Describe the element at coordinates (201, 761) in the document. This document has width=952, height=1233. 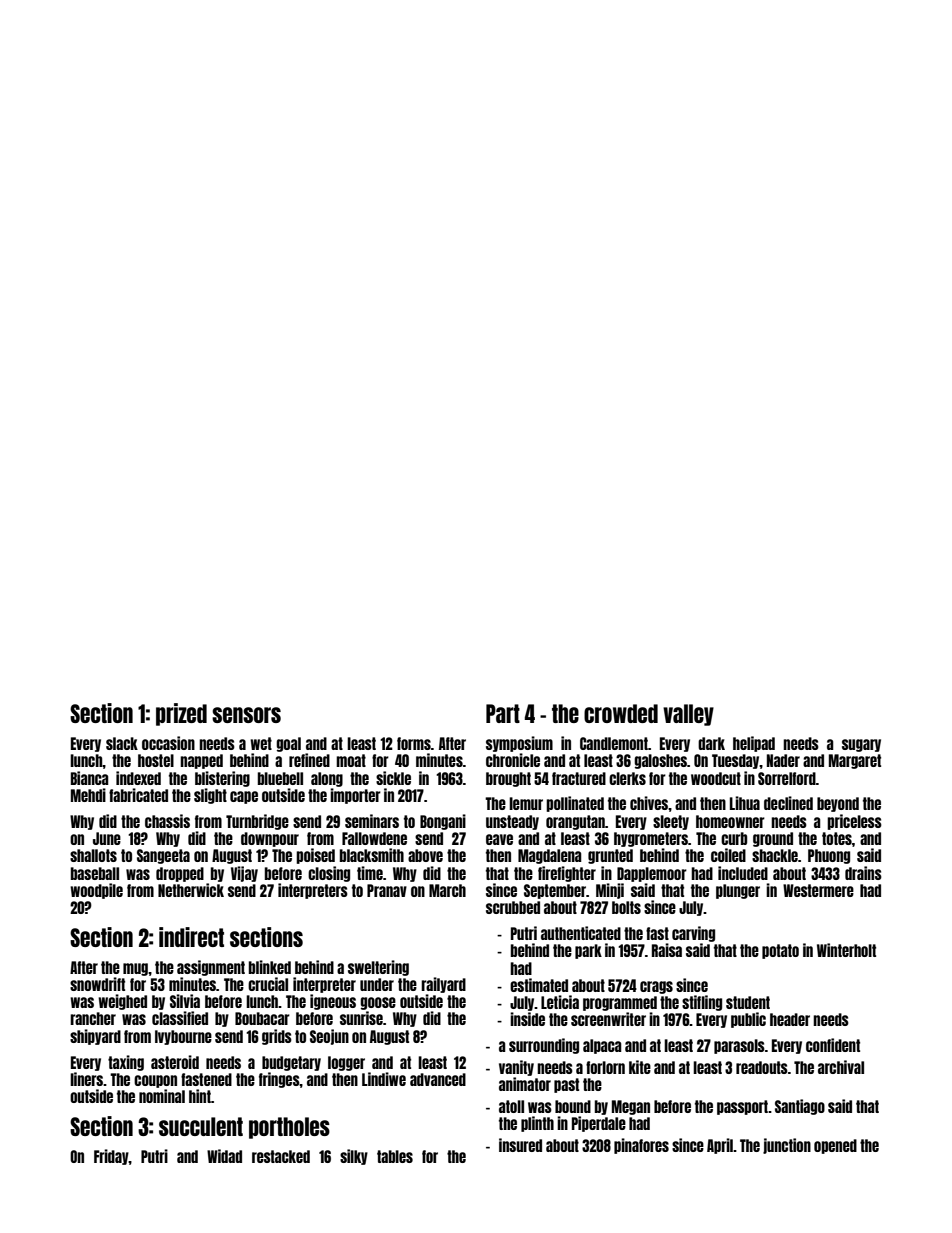
I see `napped` at that location.
